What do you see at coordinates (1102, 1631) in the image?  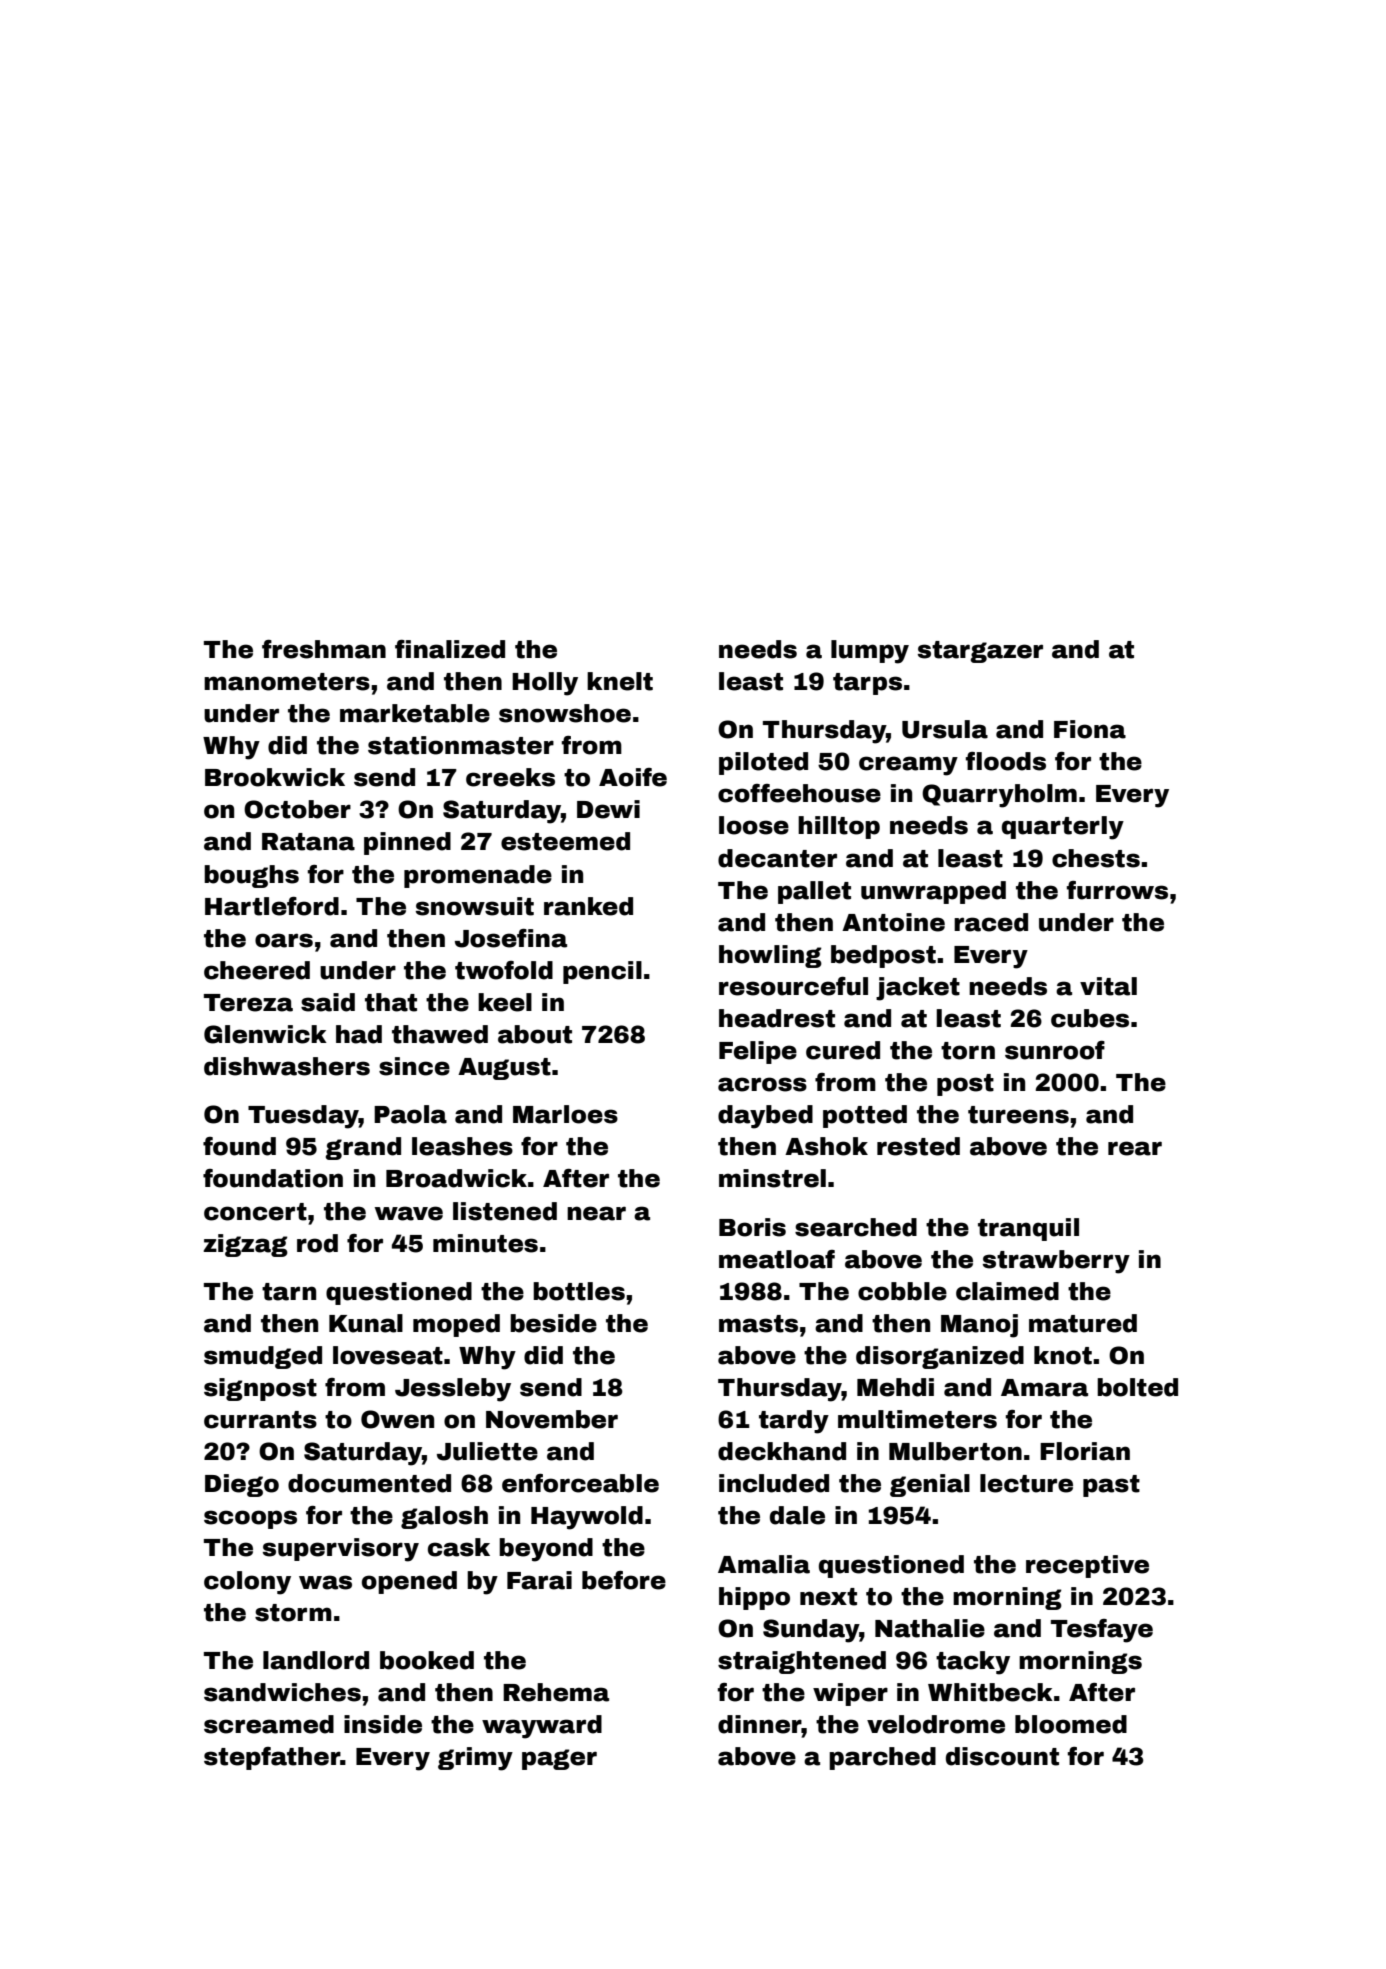 I see `Tesfaye` at bounding box center [1102, 1631].
